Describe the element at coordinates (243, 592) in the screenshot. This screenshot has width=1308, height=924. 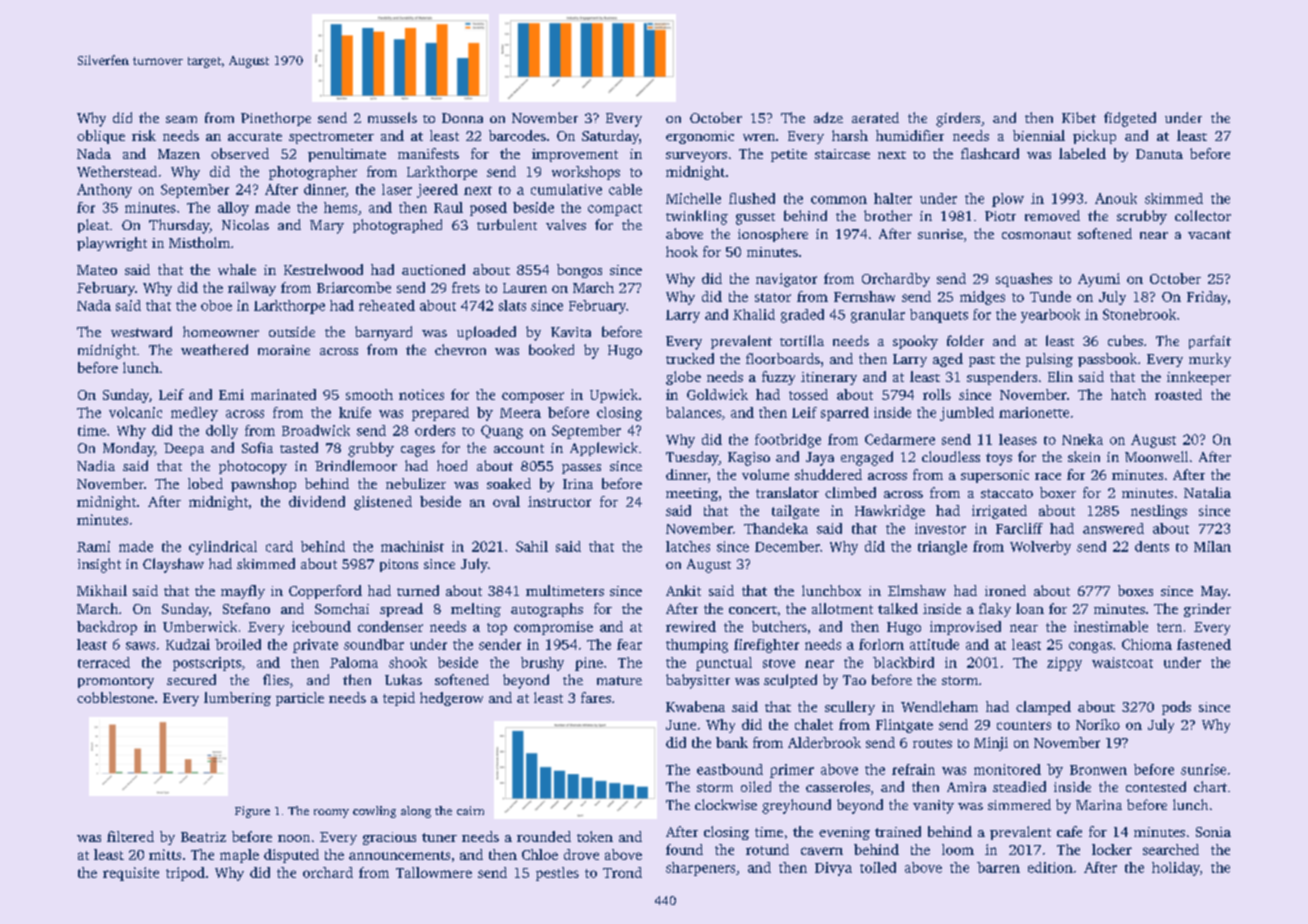
I see `mayfly` at that location.
